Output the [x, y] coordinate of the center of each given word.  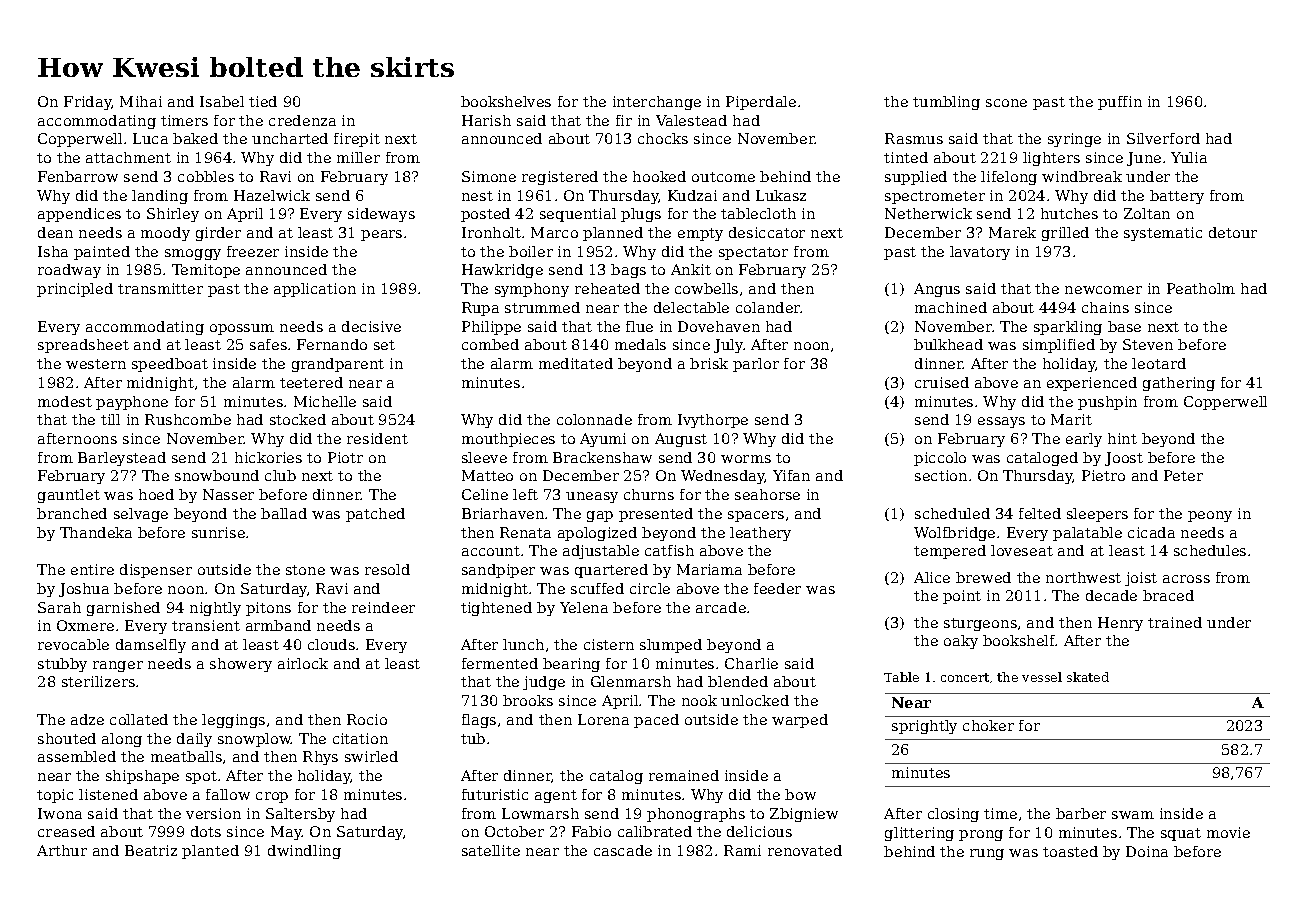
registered [560, 178]
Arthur [62, 850]
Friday [88, 103]
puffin [1120, 103]
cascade [623, 850]
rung [987, 854]
